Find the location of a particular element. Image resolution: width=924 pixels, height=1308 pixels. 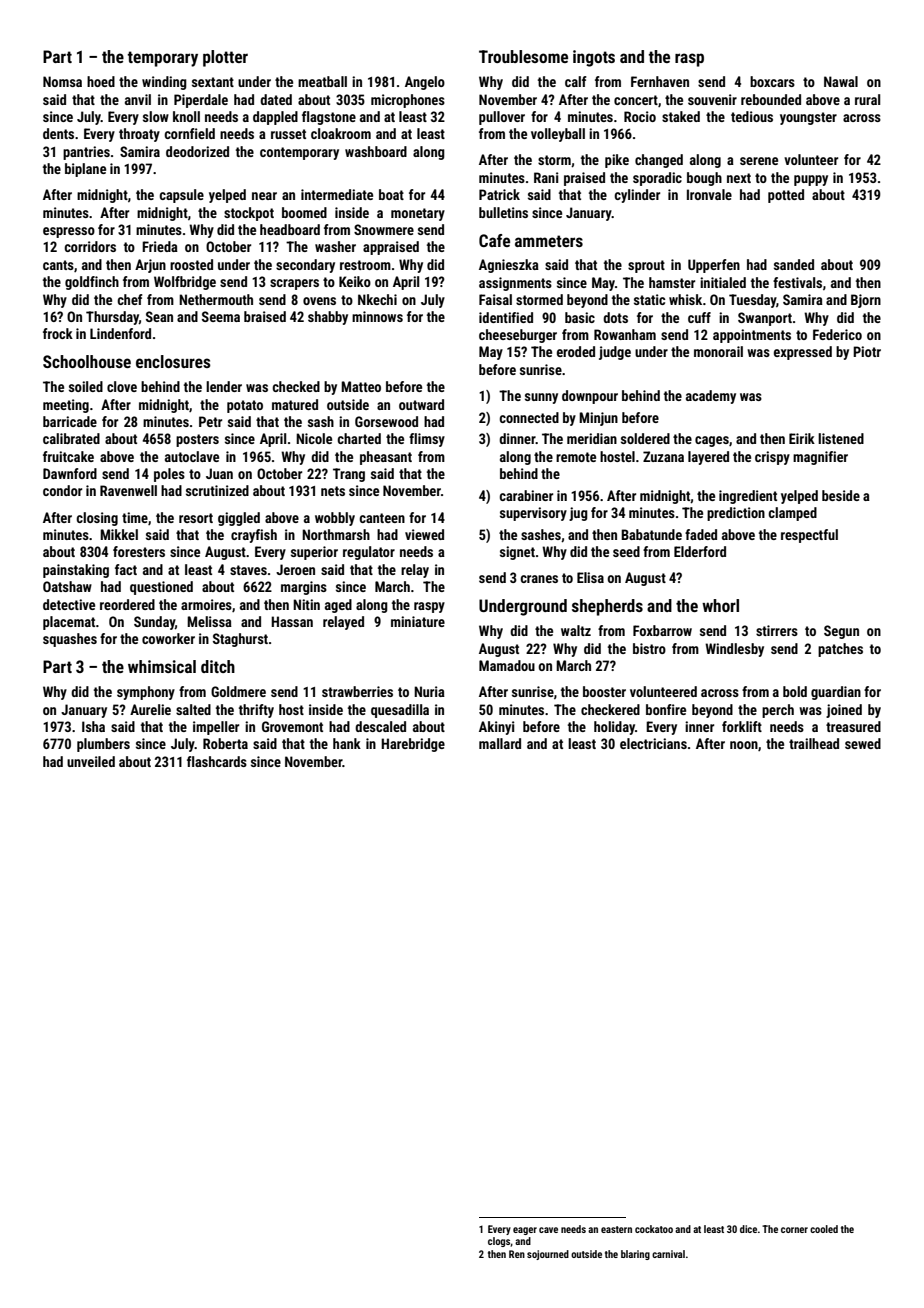

clogs is located at coordinates (499, 1242).
